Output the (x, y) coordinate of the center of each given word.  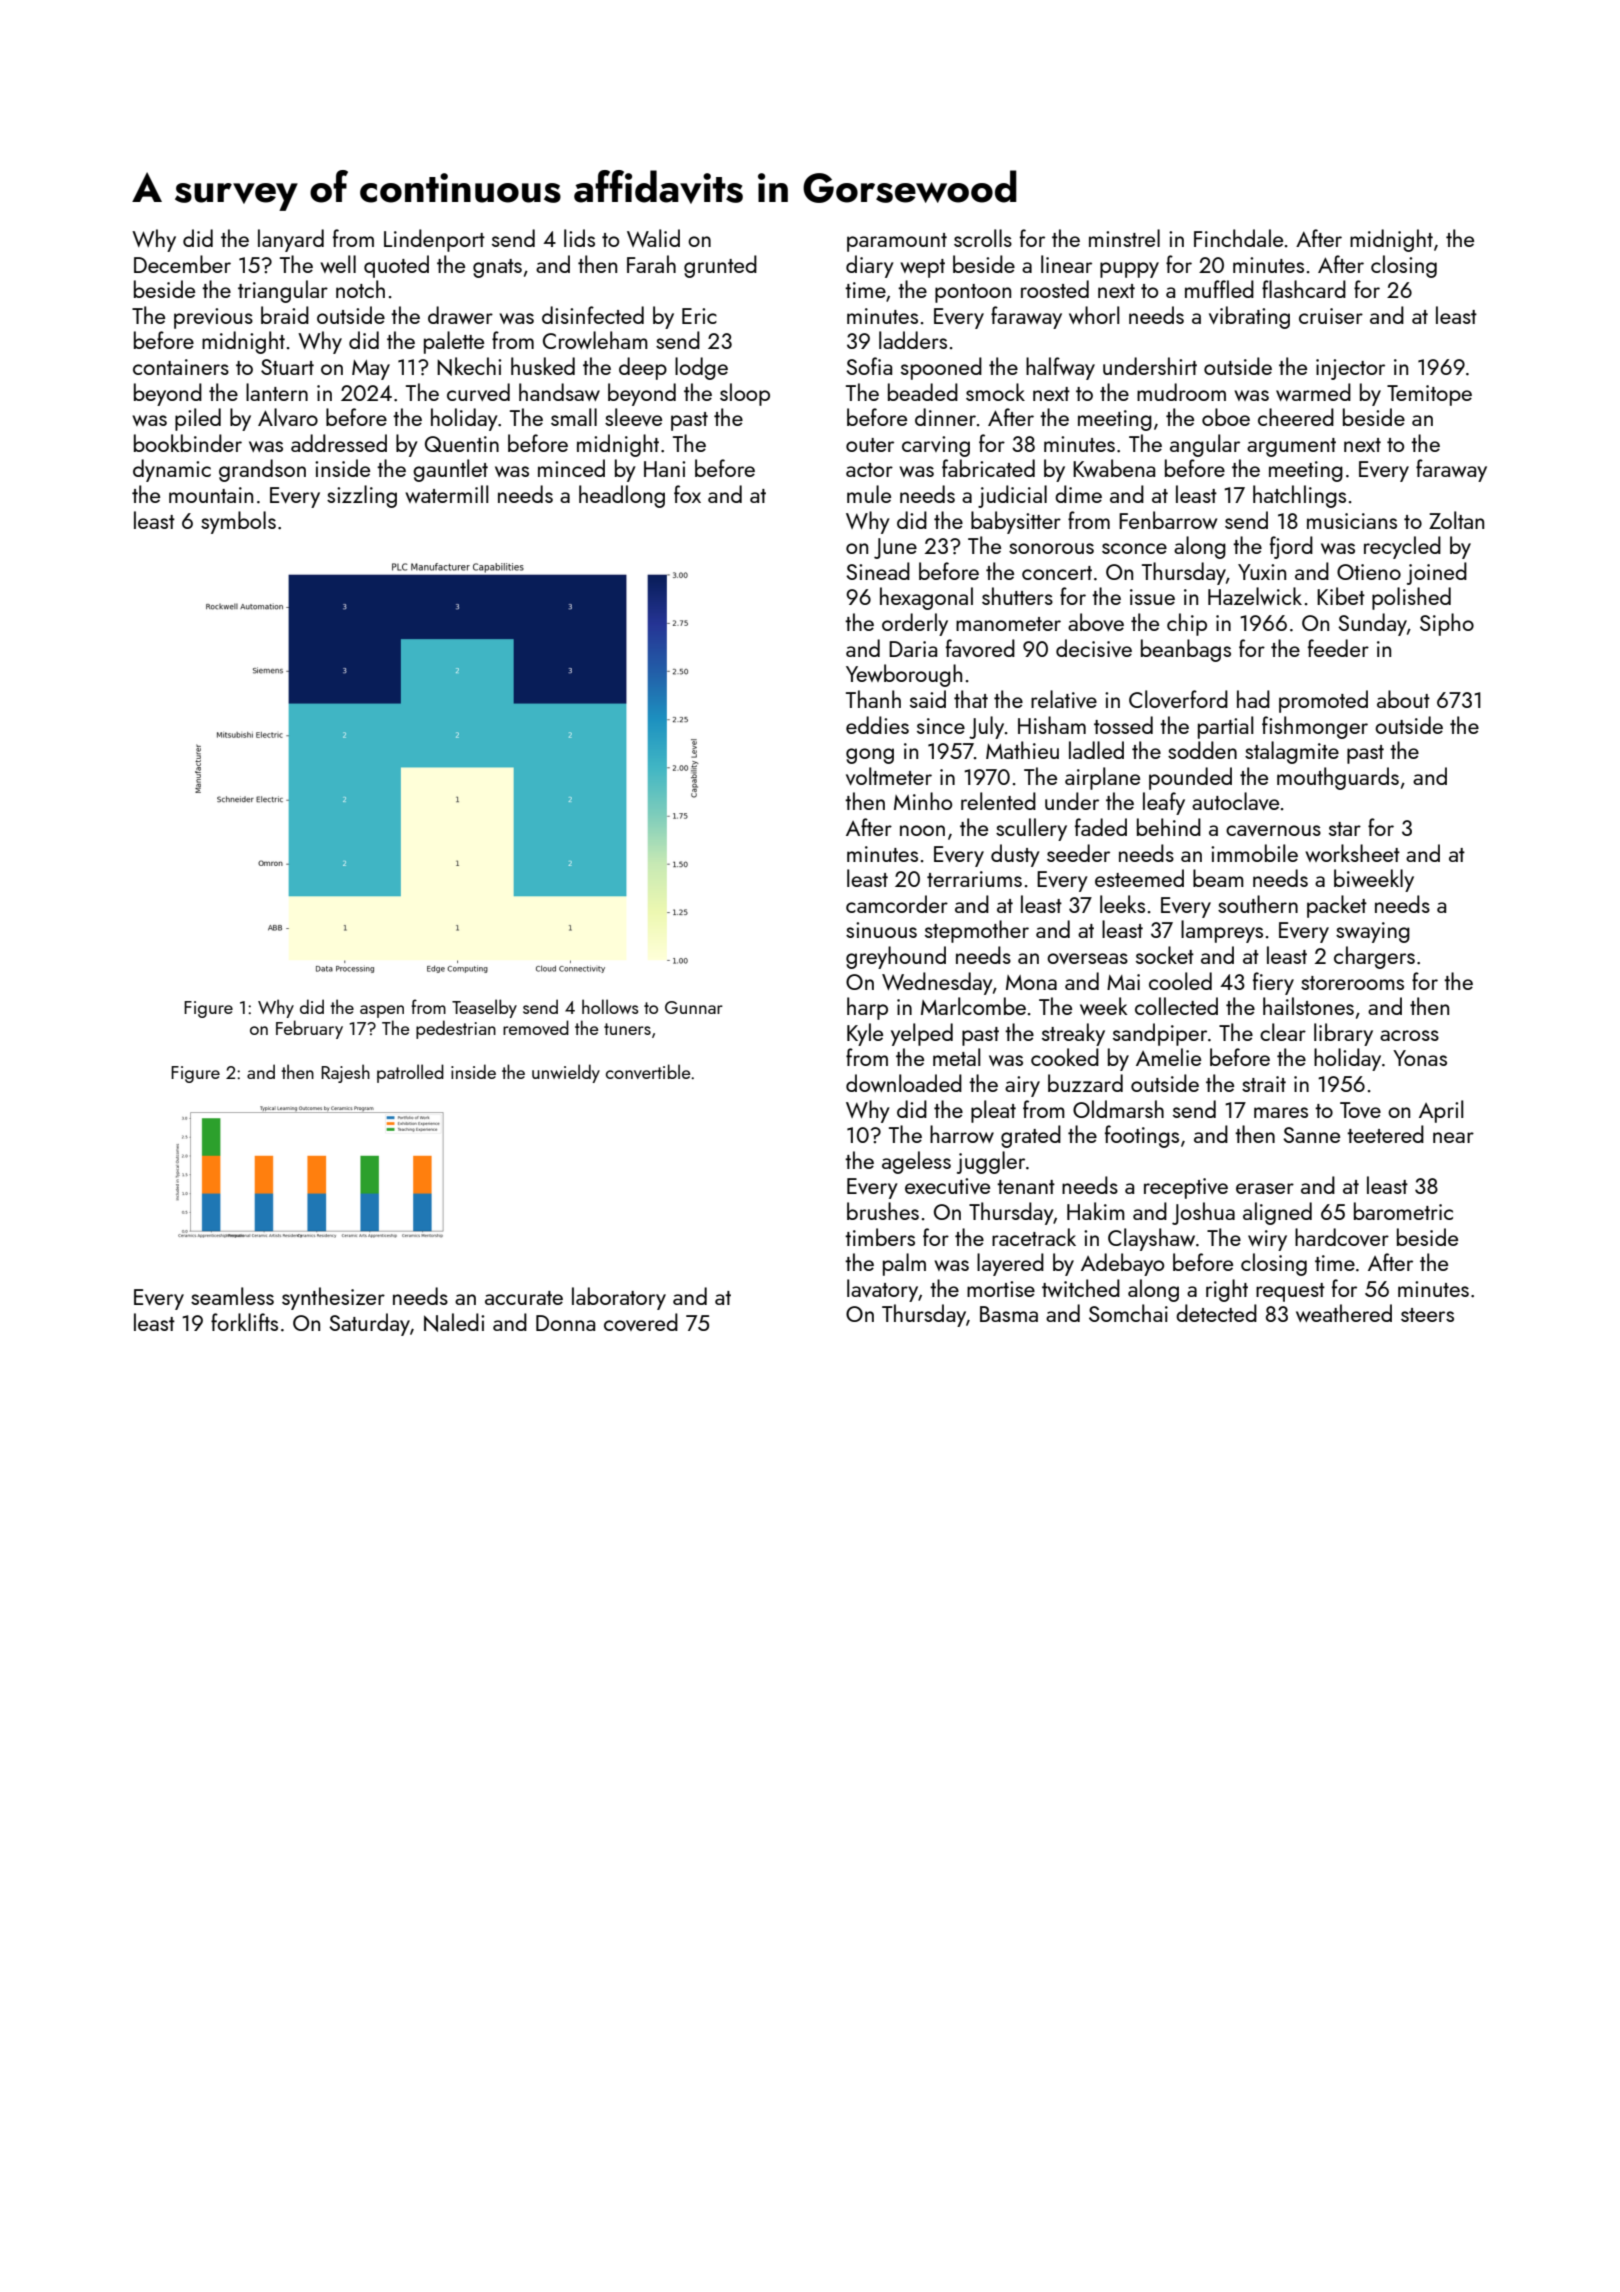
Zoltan (1456, 520)
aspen (382, 1011)
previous (213, 318)
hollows (610, 1006)
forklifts (244, 1322)
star (1345, 829)
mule (869, 494)
